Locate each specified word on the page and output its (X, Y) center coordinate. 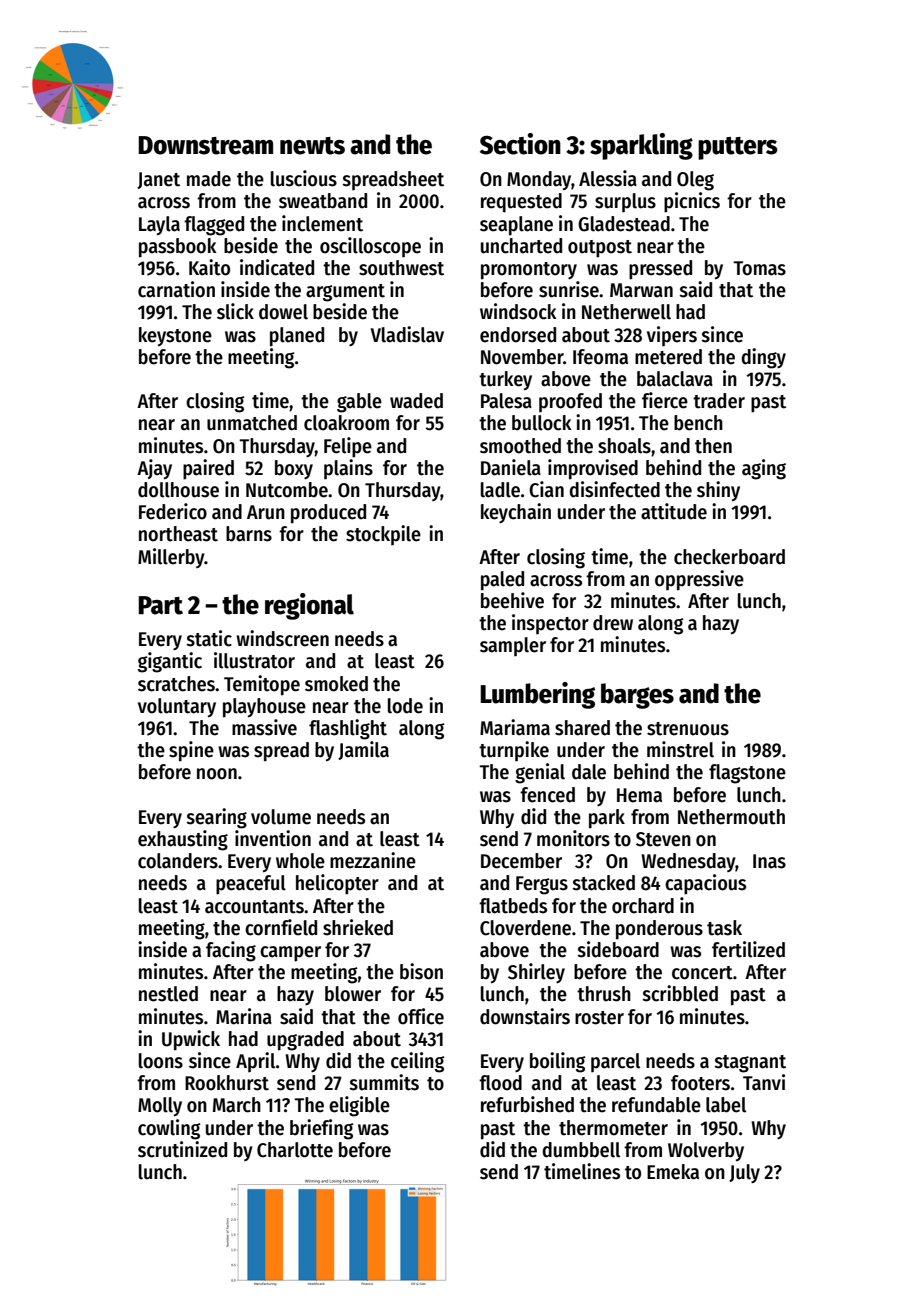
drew (613, 623)
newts (312, 146)
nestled (168, 994)
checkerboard (729, 557)
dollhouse (178, 490)
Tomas (759, 268)
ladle (500, 490)
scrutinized (182, 1149)
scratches (176, 684)
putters (738, 148)
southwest (401, 268)
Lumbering (537, 695)
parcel (615, 1062)
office (421, 1016)
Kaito (209, 267)
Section (520, 144)
